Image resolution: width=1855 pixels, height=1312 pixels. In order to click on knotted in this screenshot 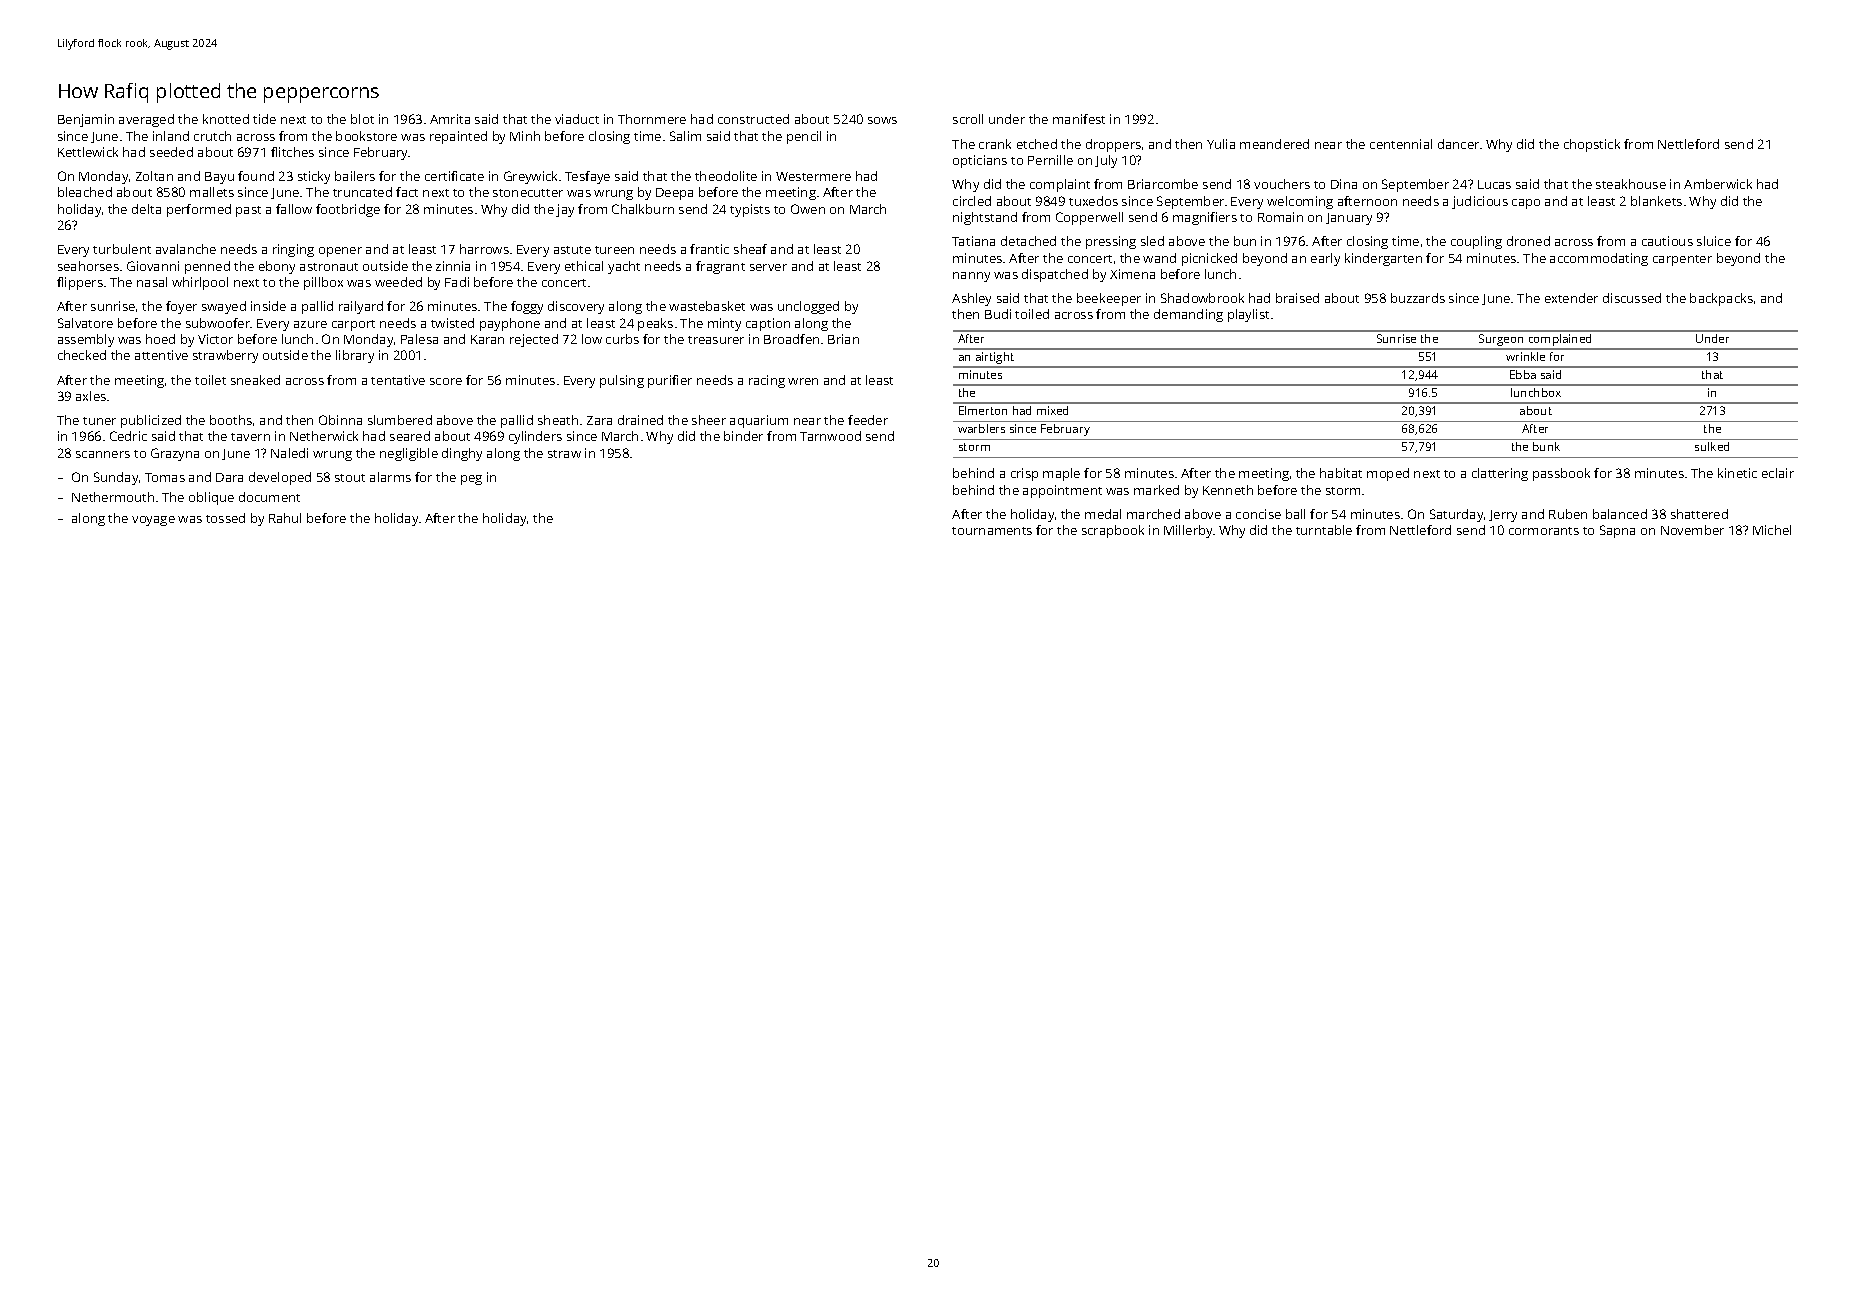, I will do `click(226, 119)`.
